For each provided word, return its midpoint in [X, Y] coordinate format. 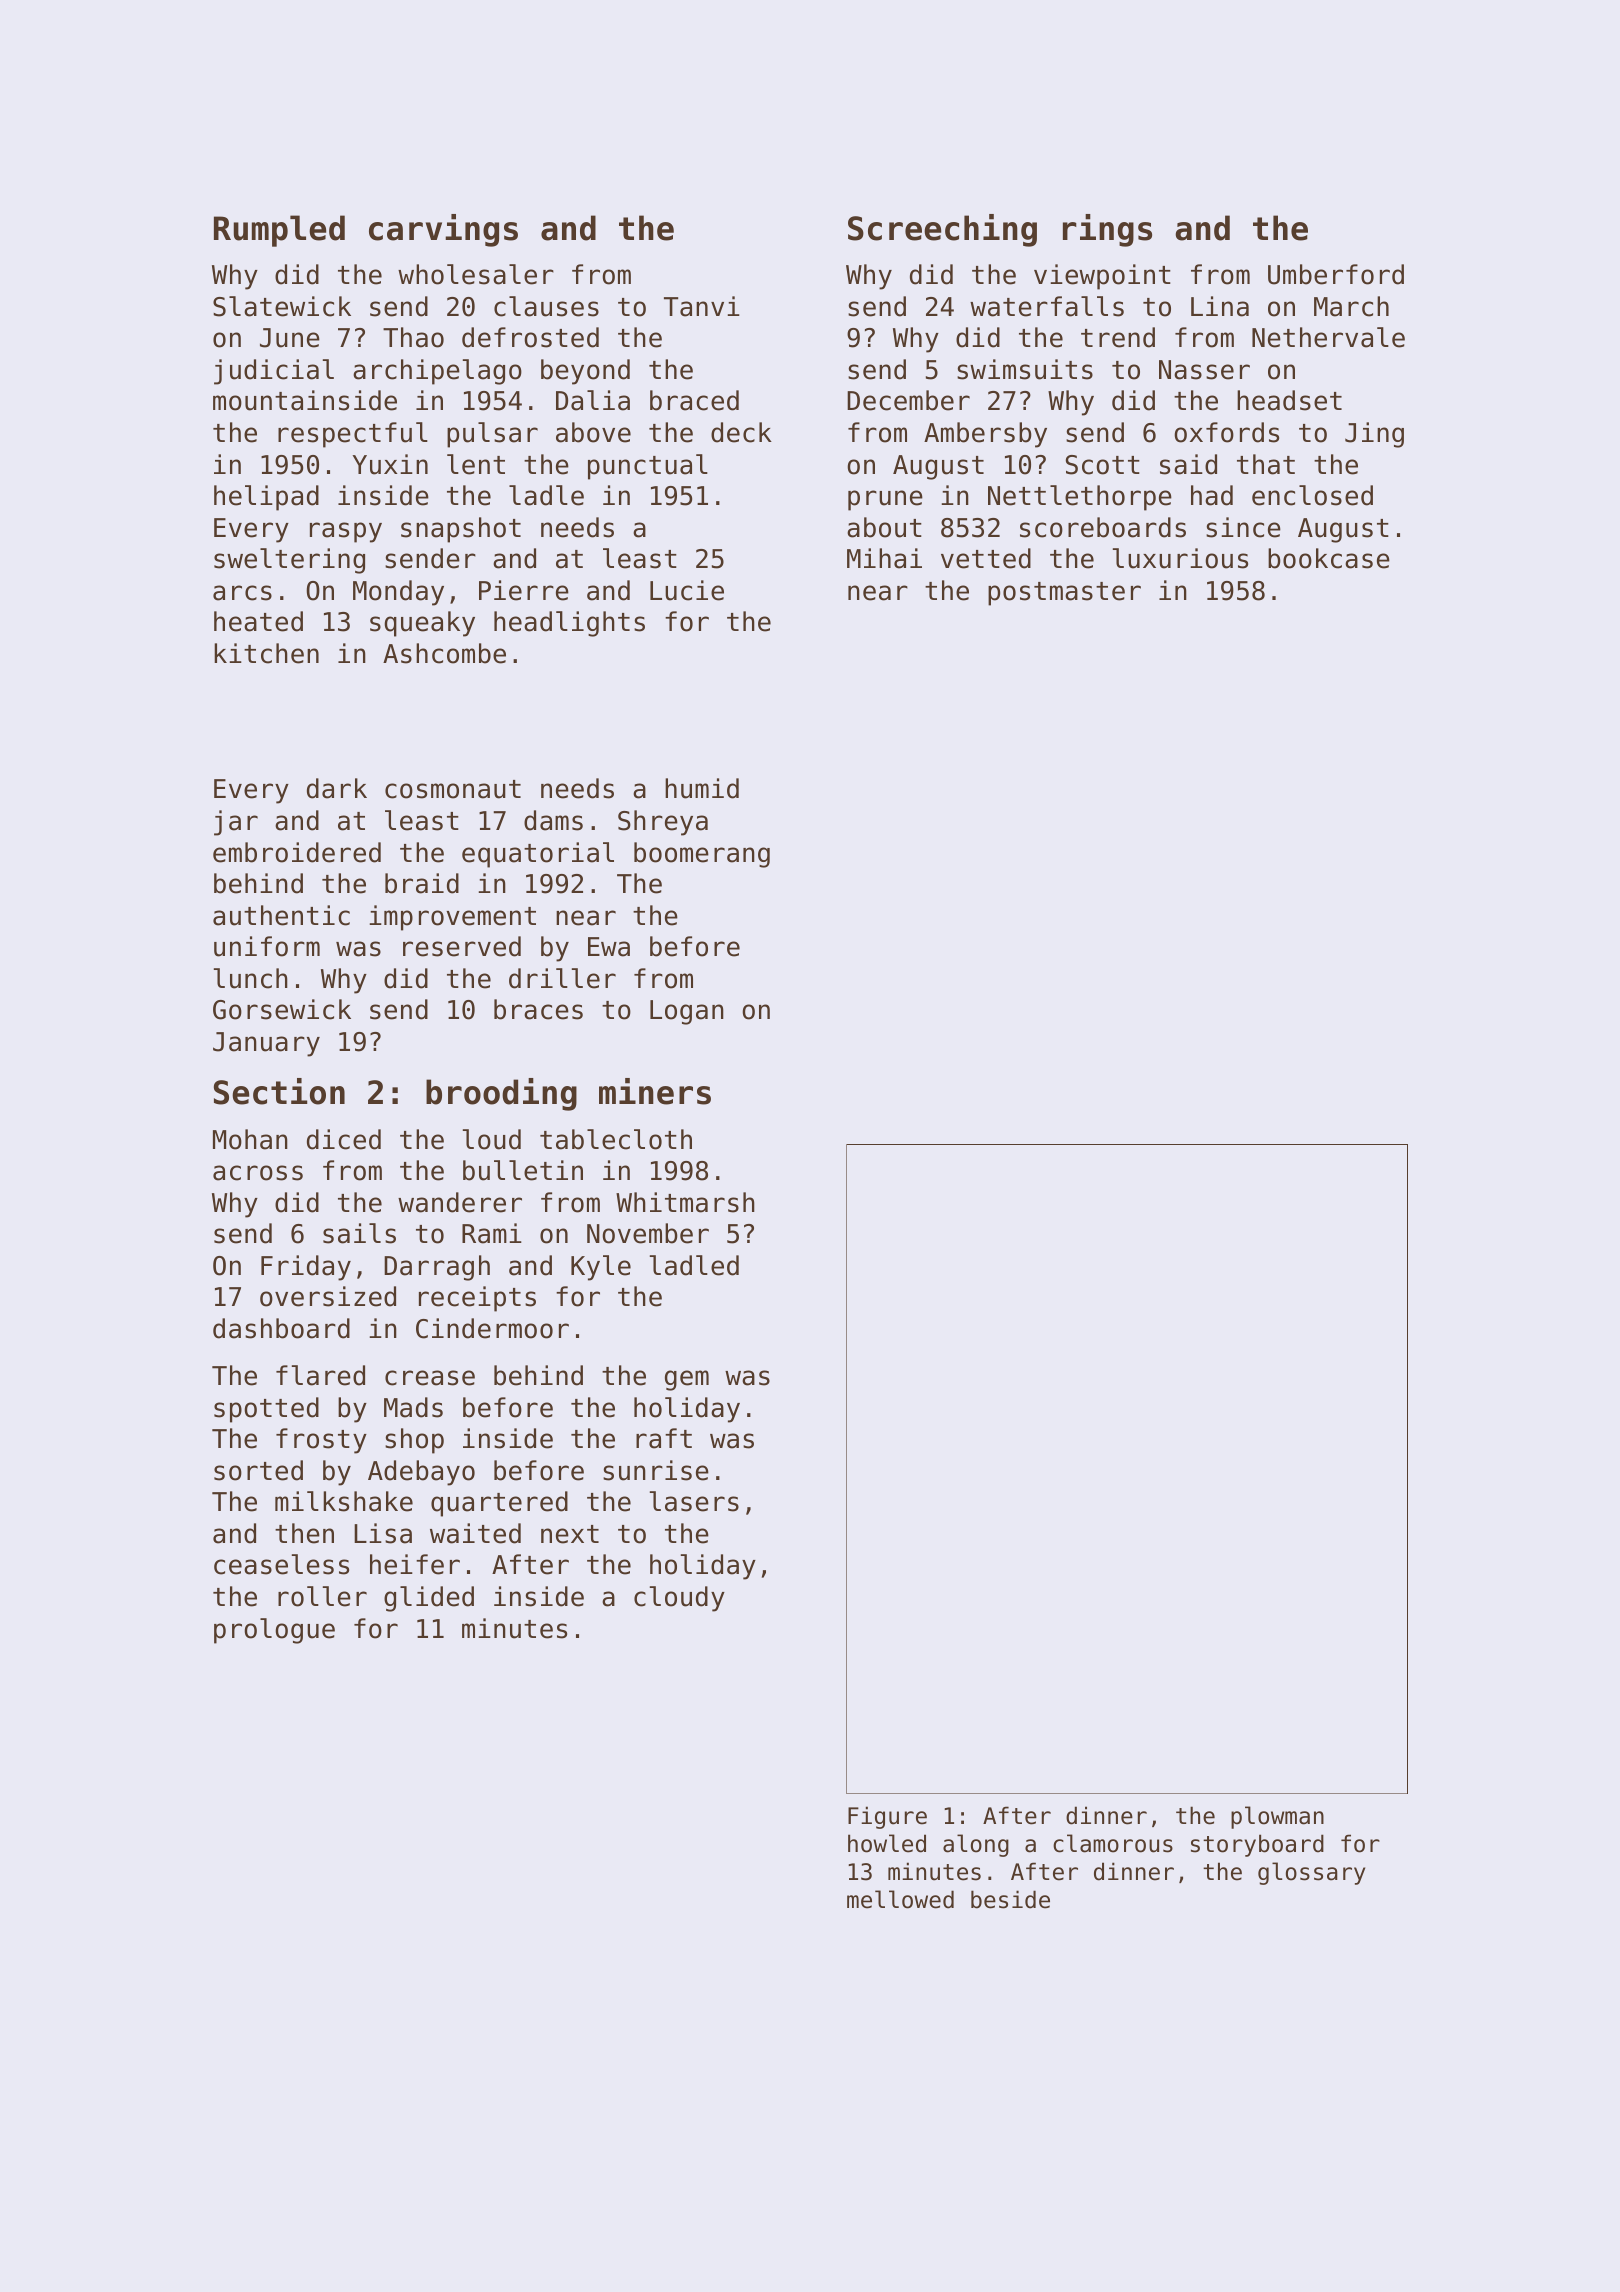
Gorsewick [282, 1009]
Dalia [593, 400]
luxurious [1180, 558]
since [1243, 527]
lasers [694, 1501]
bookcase [1329, 558]
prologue [274, 1631]
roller [322, 1596]
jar [236, 823]
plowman [1277, 1817]
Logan [687, 1012]
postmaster [1064, 594]
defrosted [530, 337]
